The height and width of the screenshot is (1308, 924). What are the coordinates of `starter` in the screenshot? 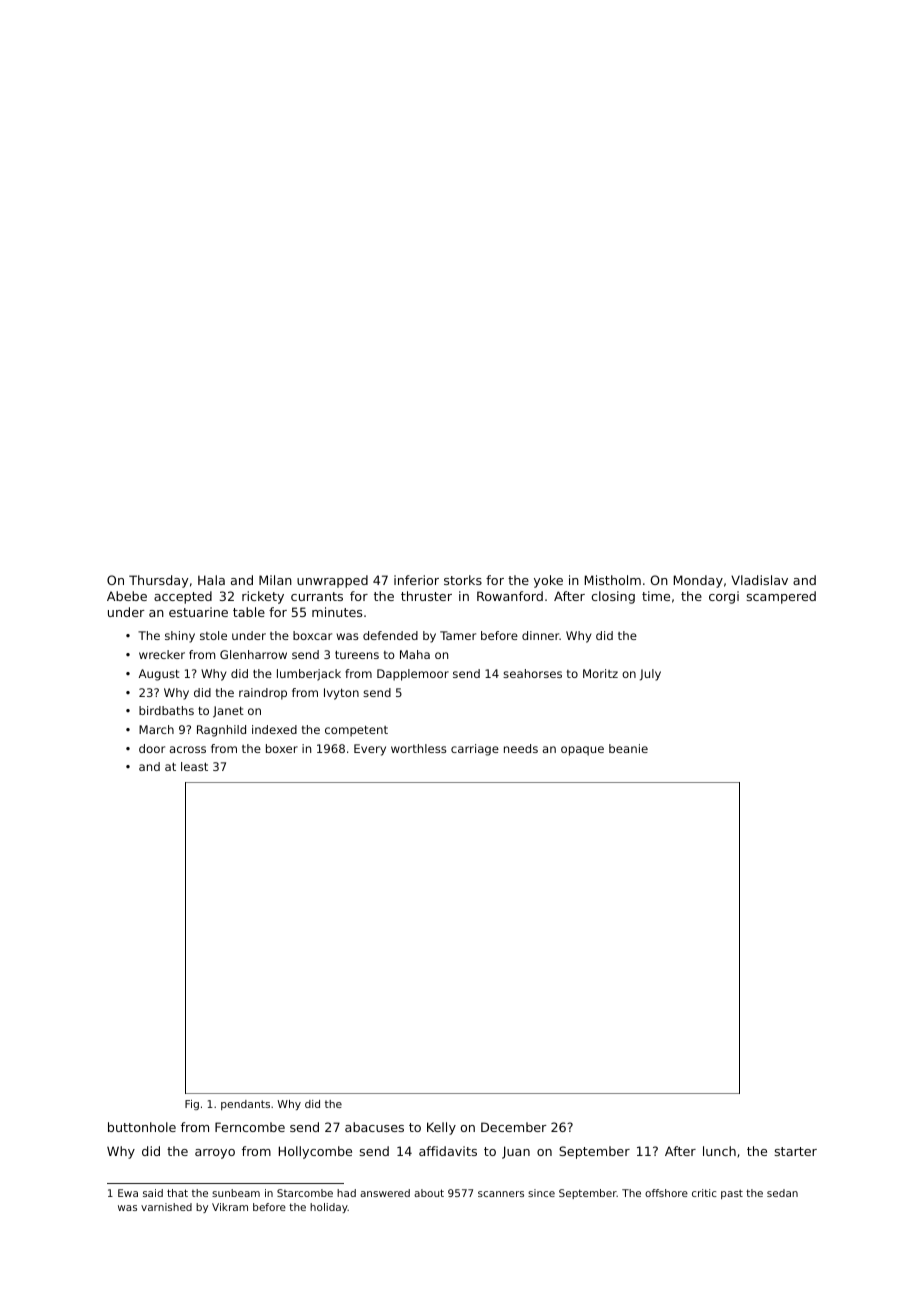 It's located at (796, 1151).
